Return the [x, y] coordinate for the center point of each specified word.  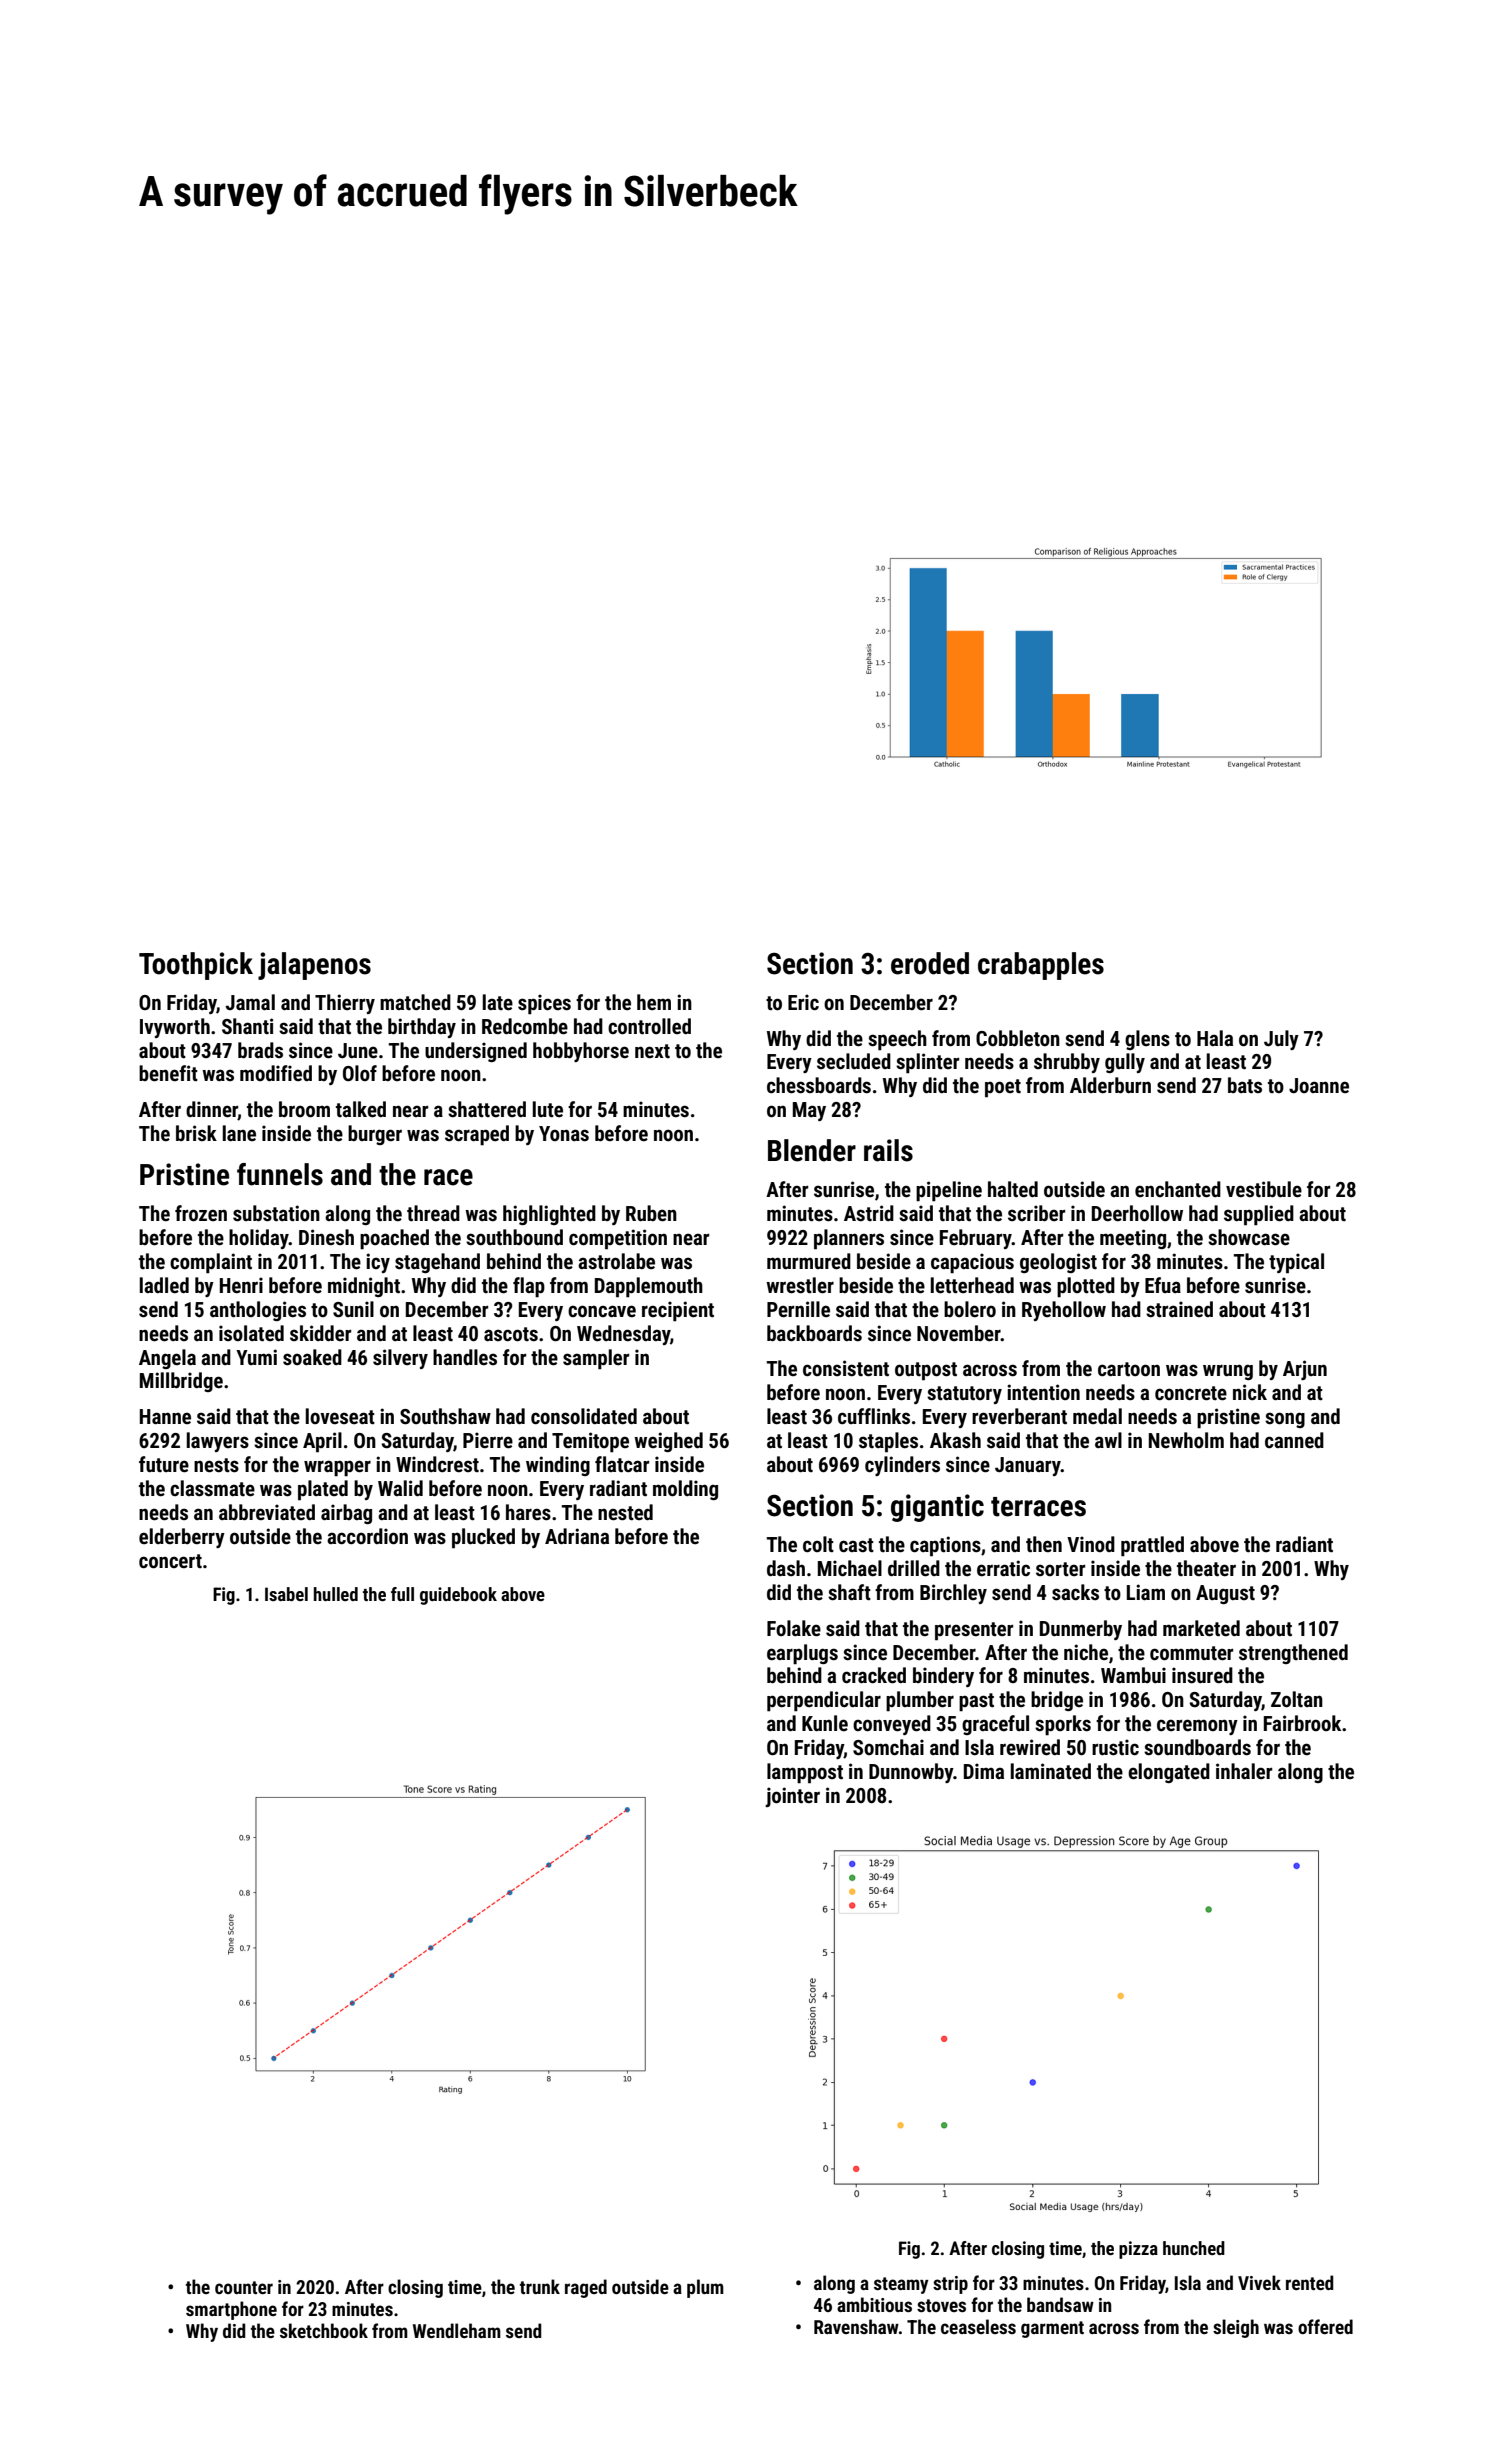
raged [586, 2288]
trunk [540, 2286]
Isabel [286, 1594]
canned [1294, 1440]
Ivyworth [175, 1028]
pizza [1138, 2250]
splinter [927, 1063]
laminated [1051, 1771]
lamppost [805, 1773]
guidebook [458, 1596]
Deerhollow [1137, 1213]
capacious [972, 1263]
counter [244, 2287]
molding [685, 1490]
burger [375, 1135]
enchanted [1178, 1189]
